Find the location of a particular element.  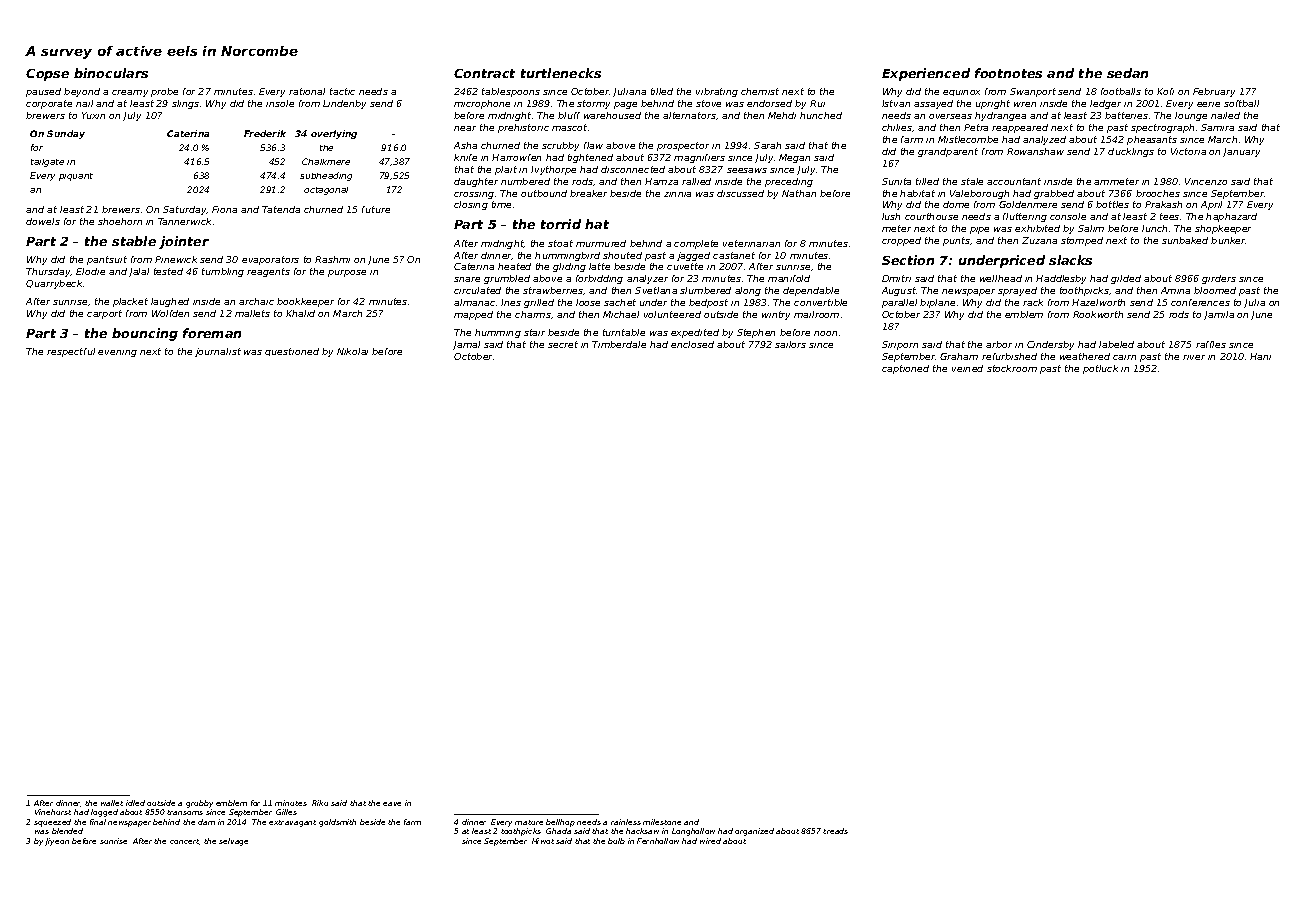

sedan is located at coordinates (1127, 73).
